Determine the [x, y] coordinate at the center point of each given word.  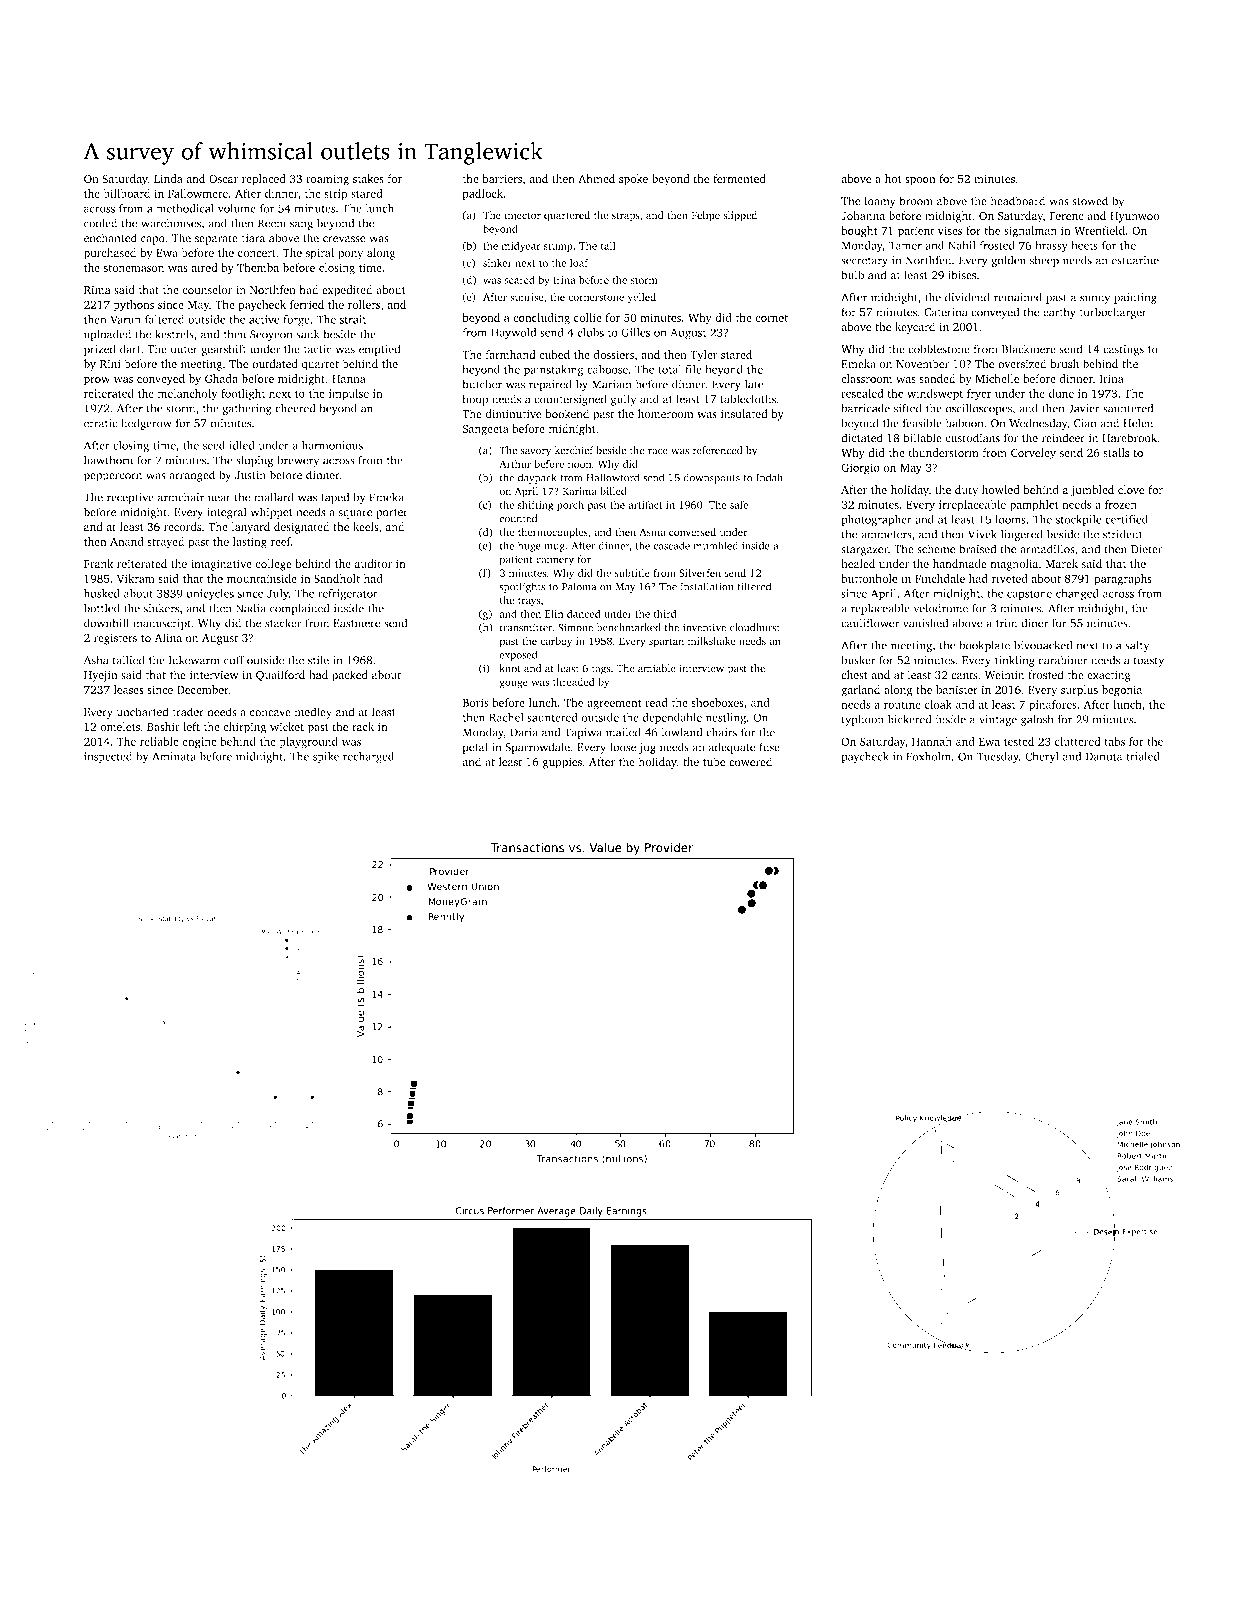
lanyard [251, 528]
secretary [864, 262]
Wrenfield [1099, 230]
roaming [327, 180]
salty [1137, 646]
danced [584, 614]
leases [129, 689]
